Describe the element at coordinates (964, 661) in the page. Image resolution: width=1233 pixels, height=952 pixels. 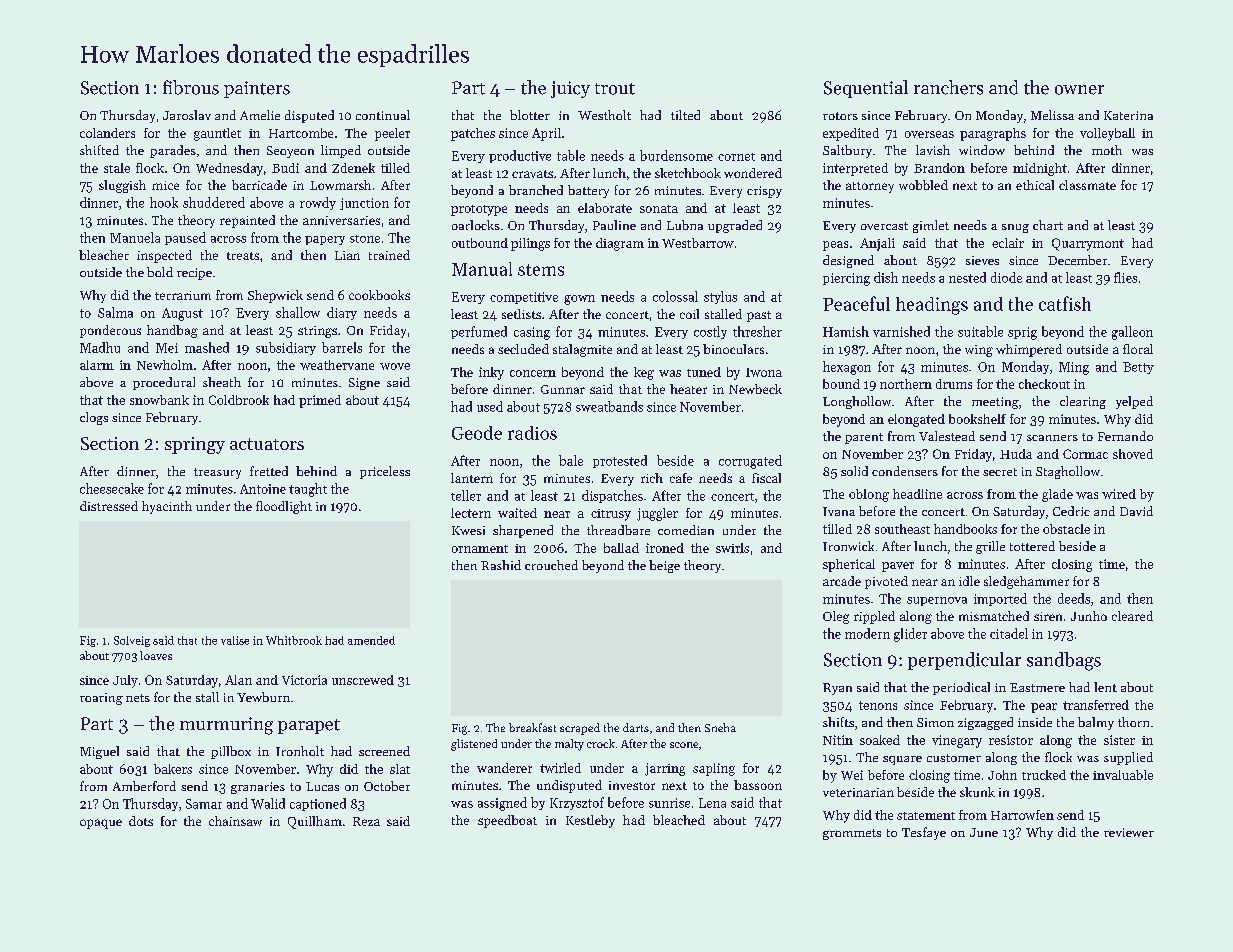
I see `perpendicular` at that location.
